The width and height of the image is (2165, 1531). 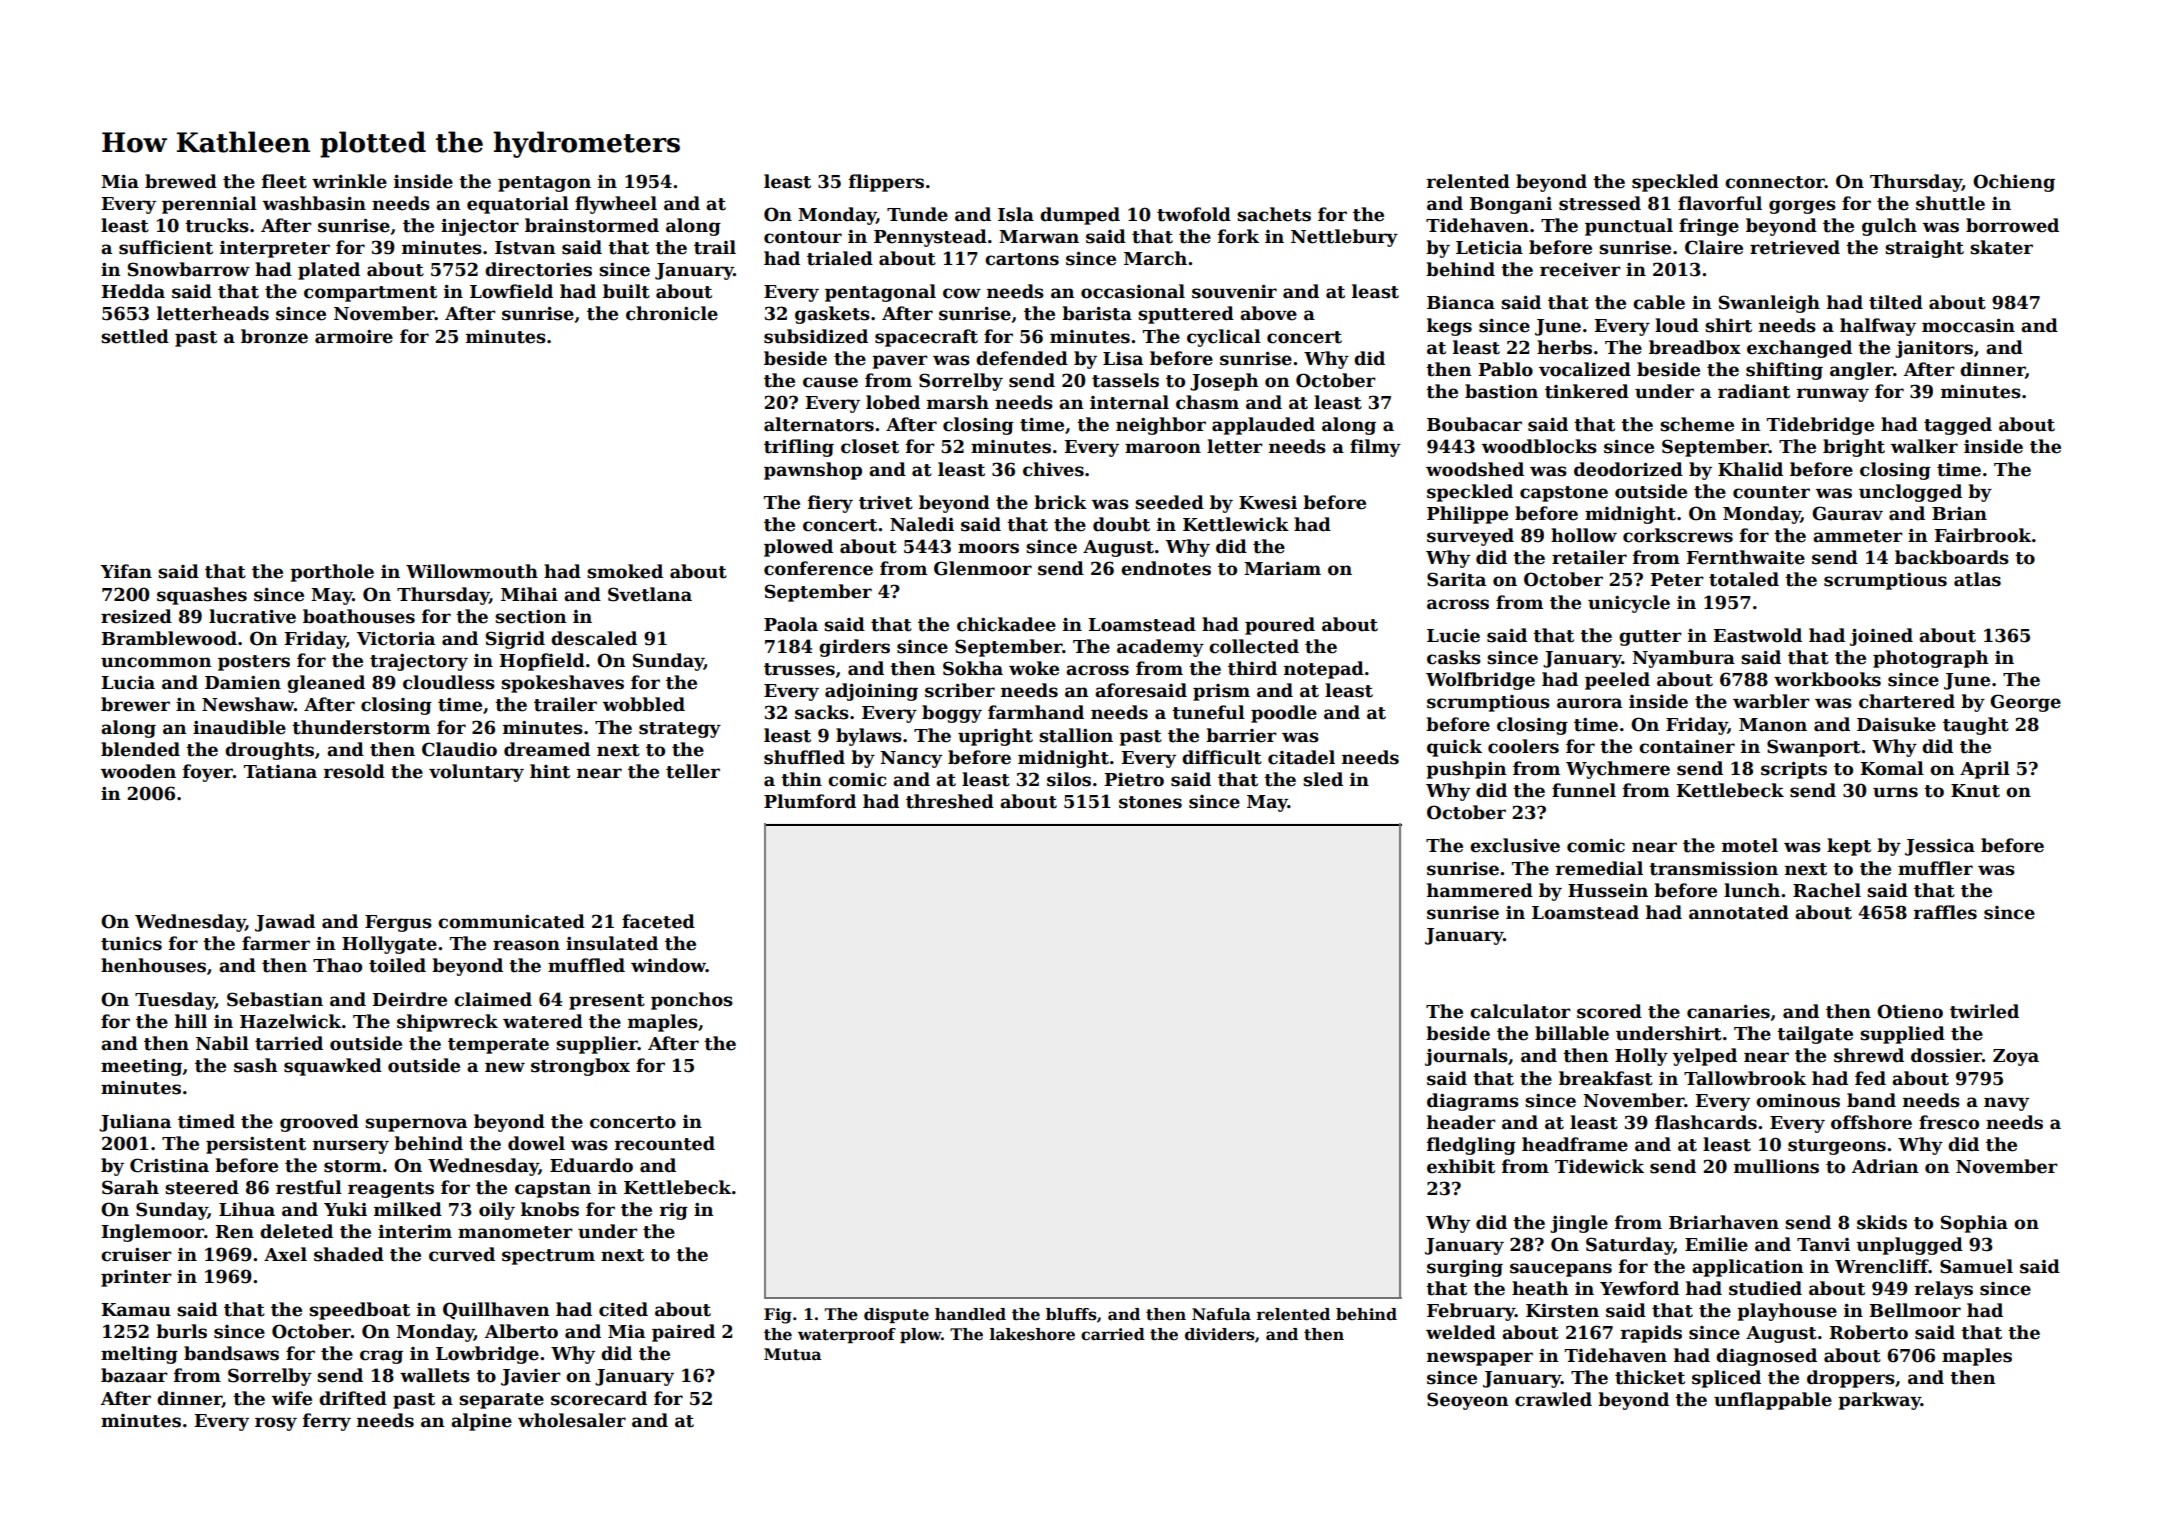 I want to click on Sophia, so click(x=1974, y=1224).
